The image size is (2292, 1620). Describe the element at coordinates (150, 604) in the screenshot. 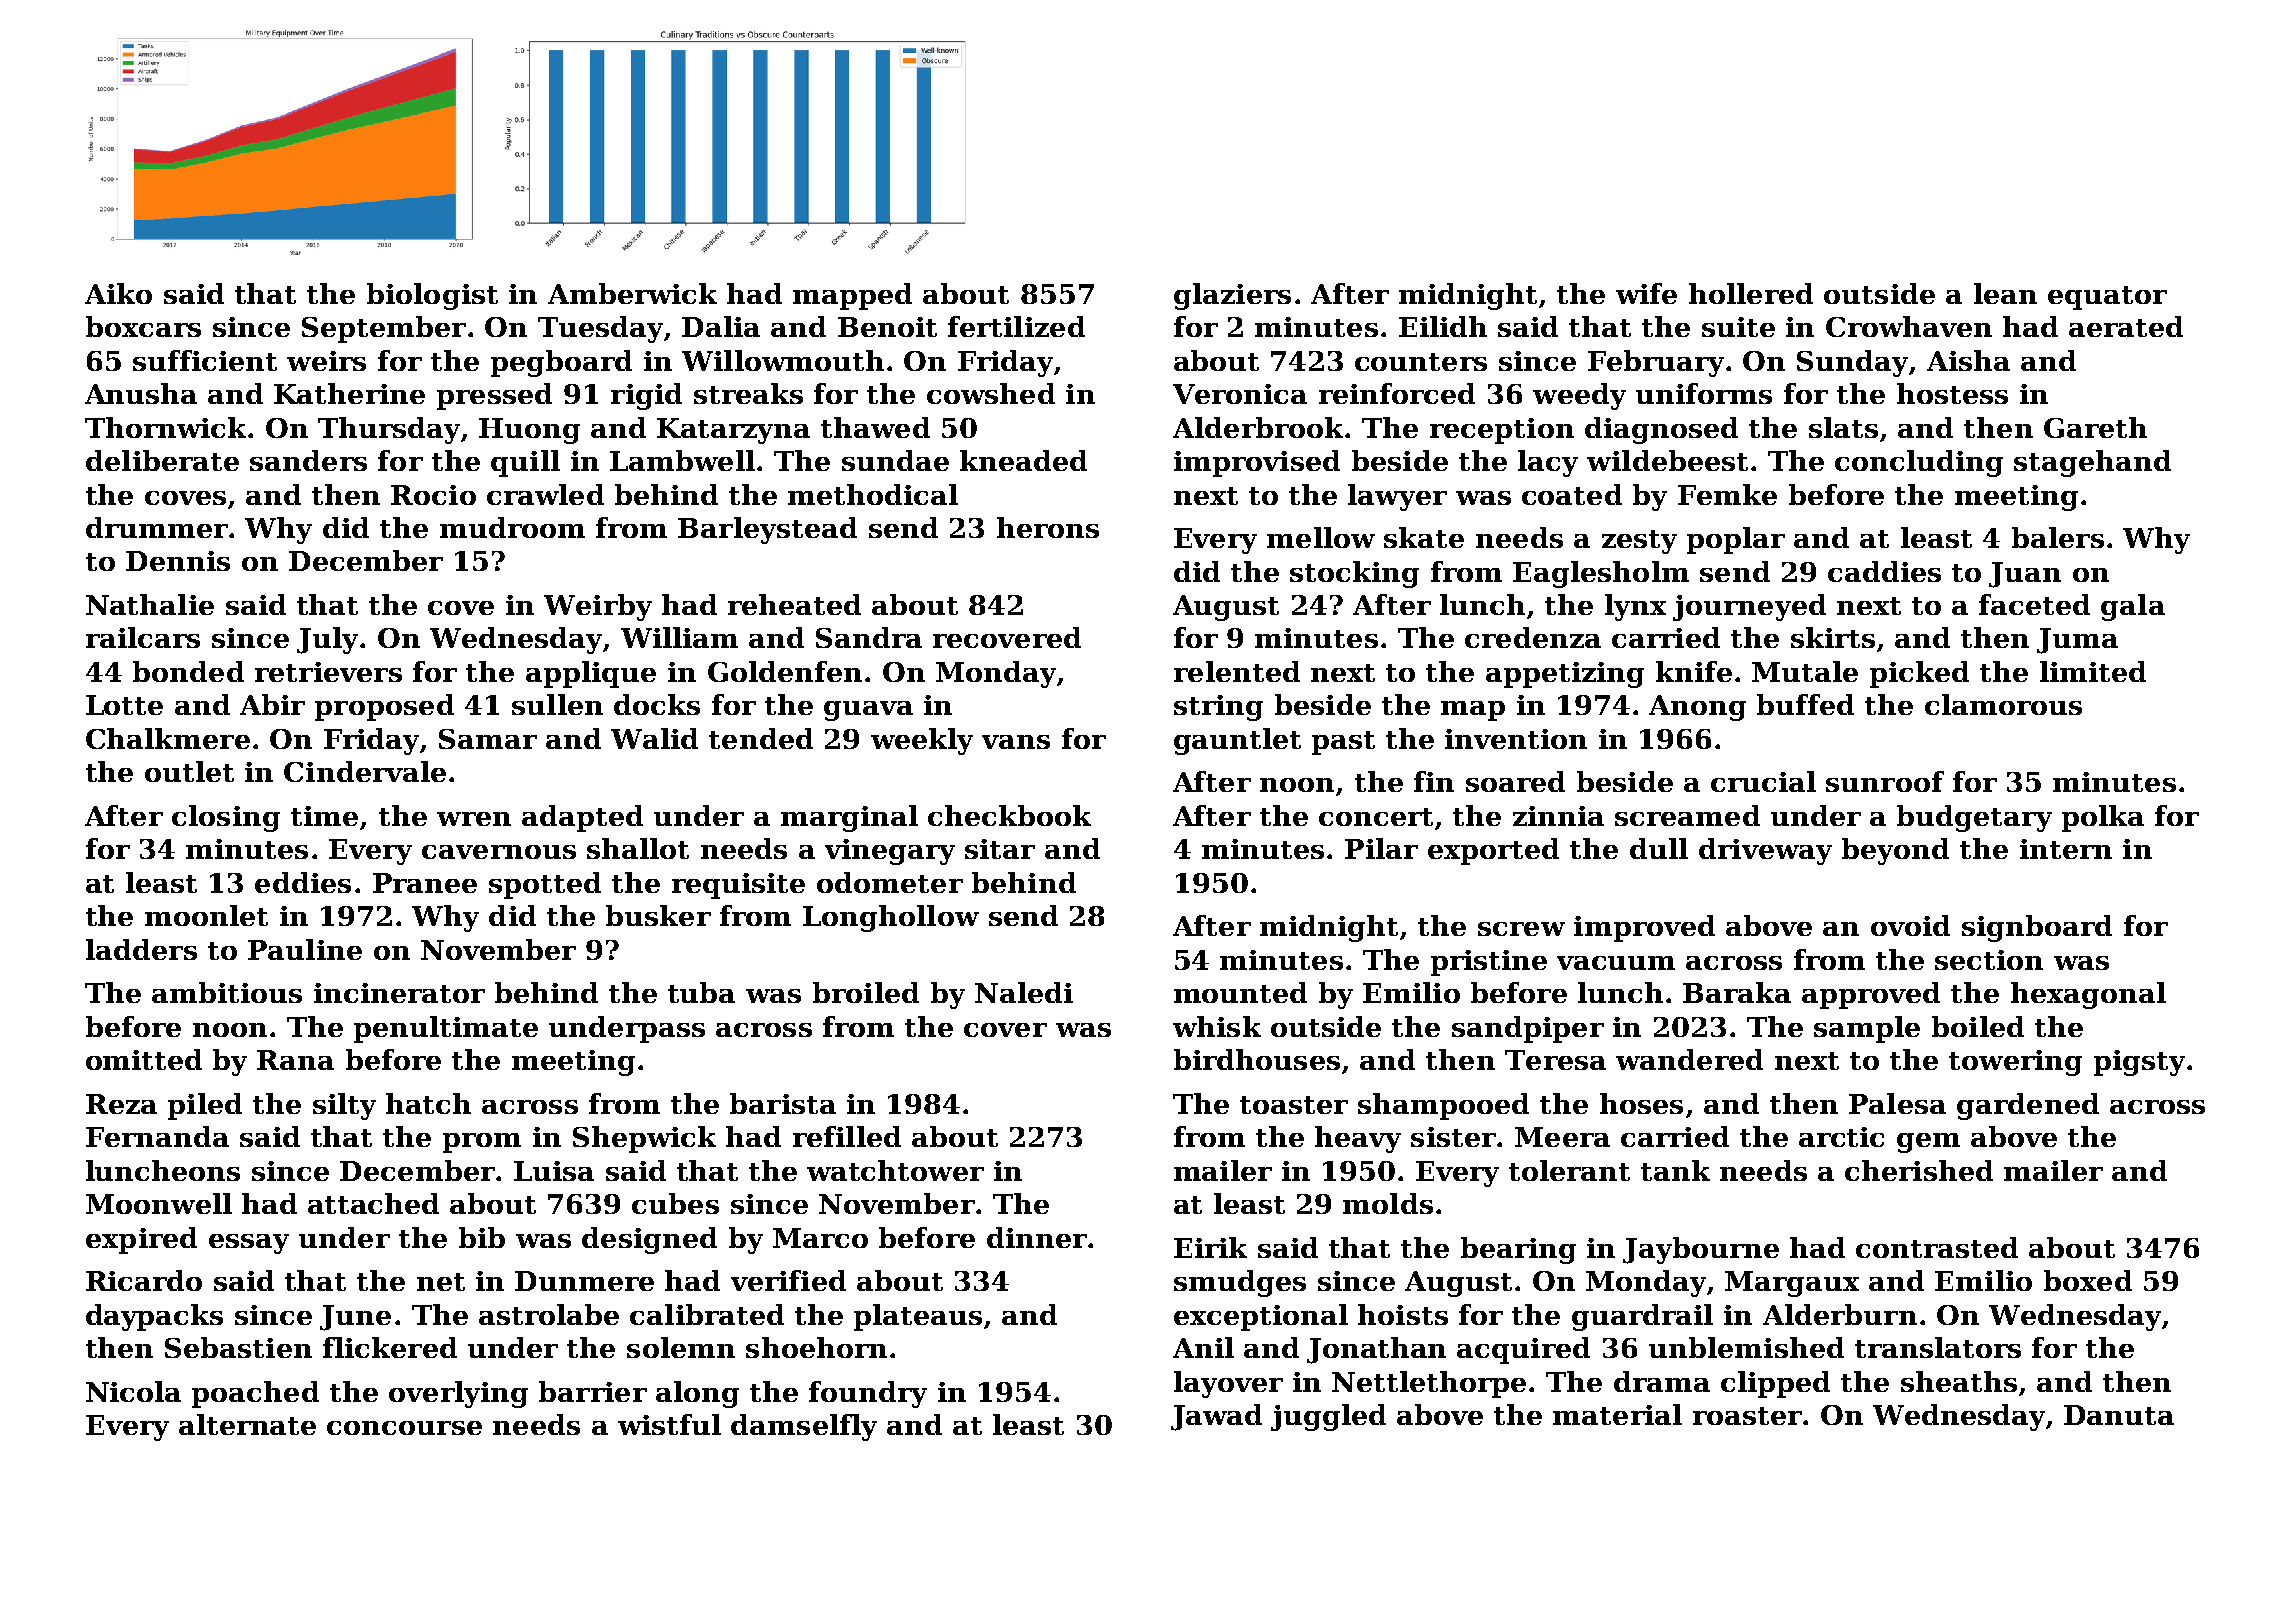

I see `Nathalie` at that location.
